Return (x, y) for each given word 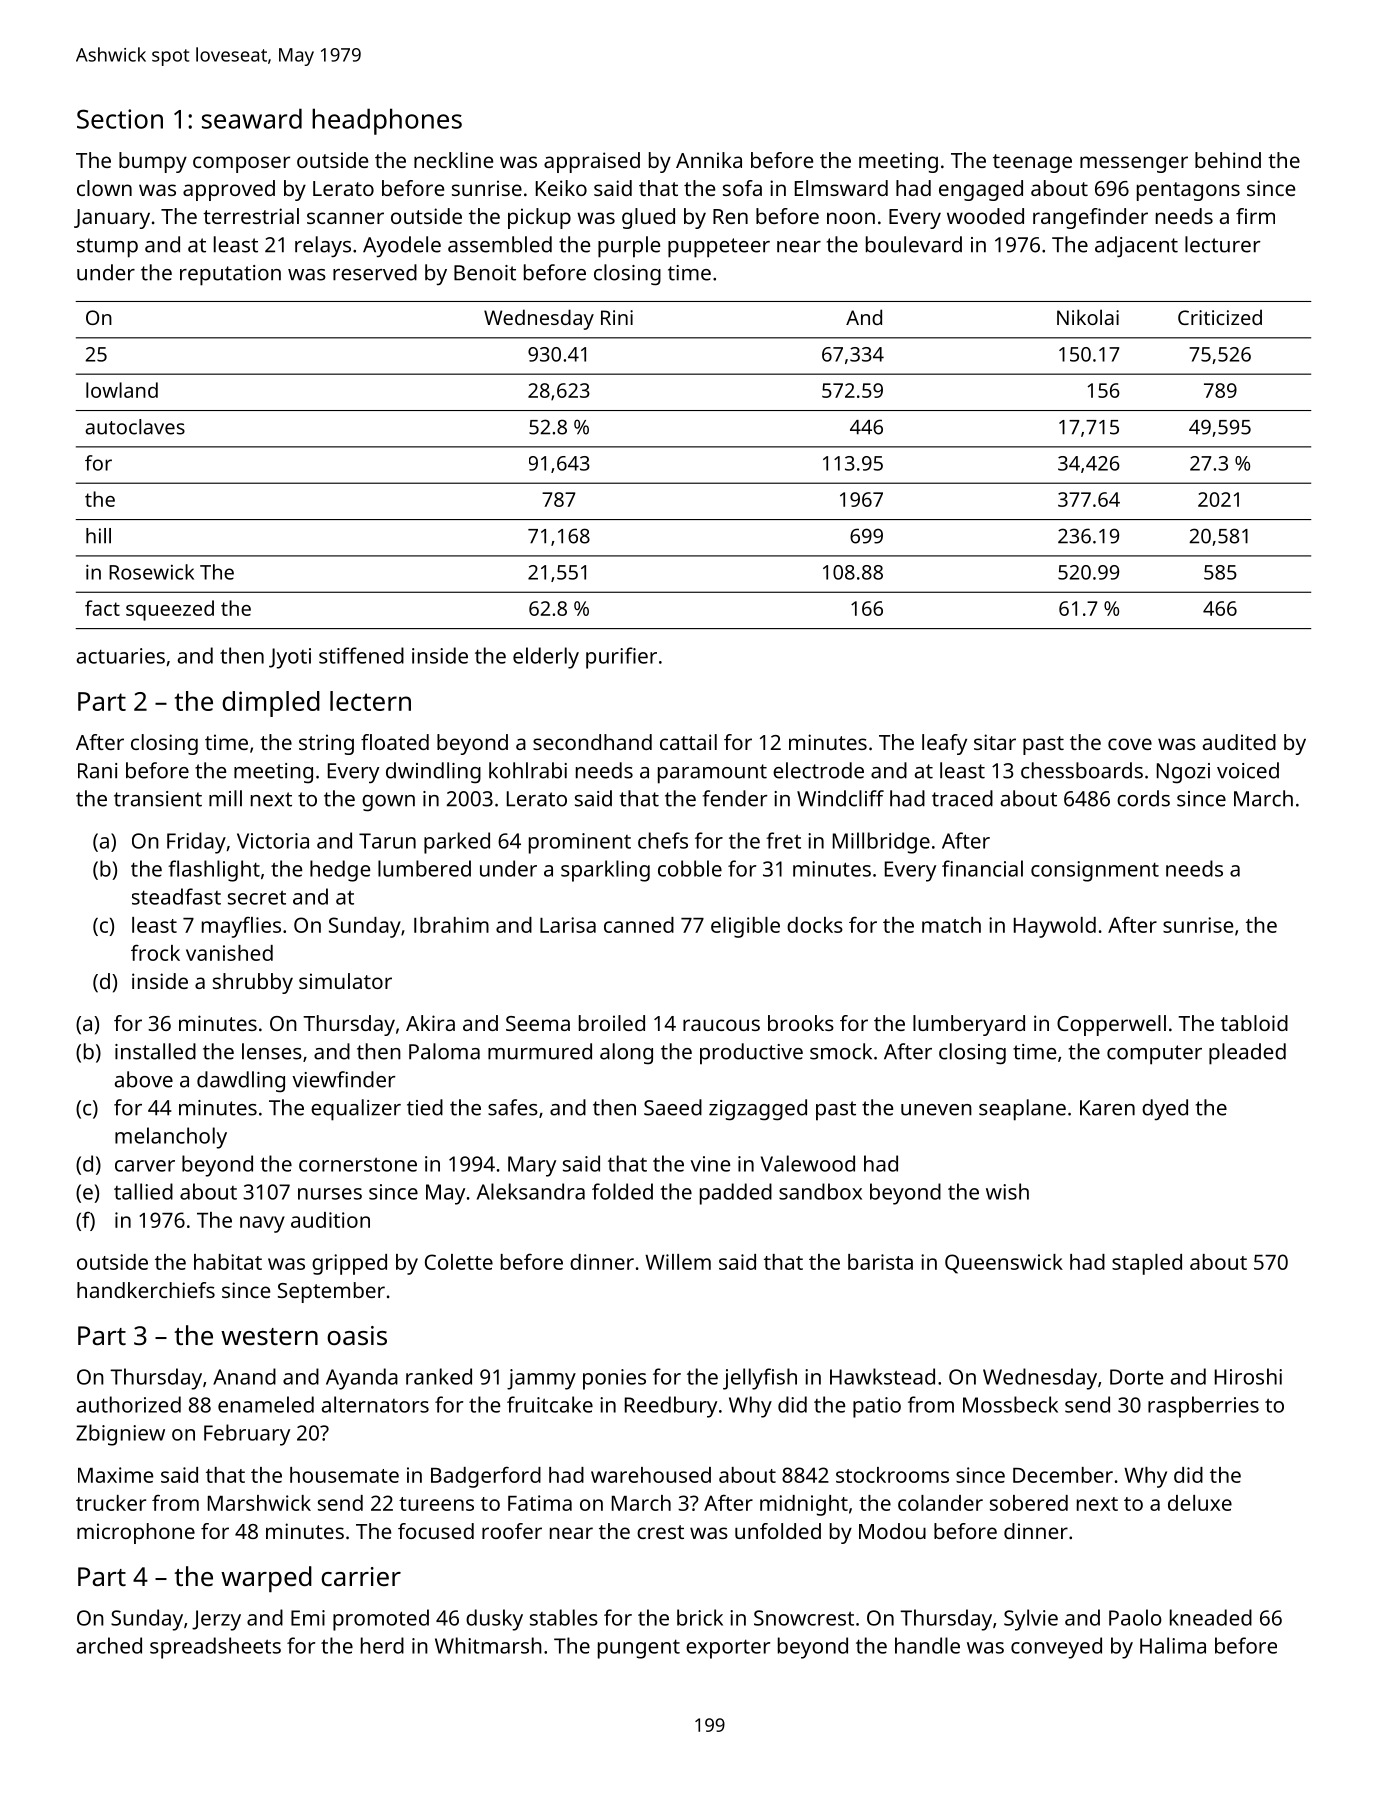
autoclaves (135, 427)
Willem (678, 1262)
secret (257, 898)
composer (241, 164)
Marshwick (259, 1503)
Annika (709, 160)
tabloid (1254, 1023)
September (331, 1292)
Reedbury (671, 1407)
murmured (540, 1051)
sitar (995, 742)
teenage (1032, 163)
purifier (621, 658)
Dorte (1136, 1377)
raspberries (1203, 1407)
